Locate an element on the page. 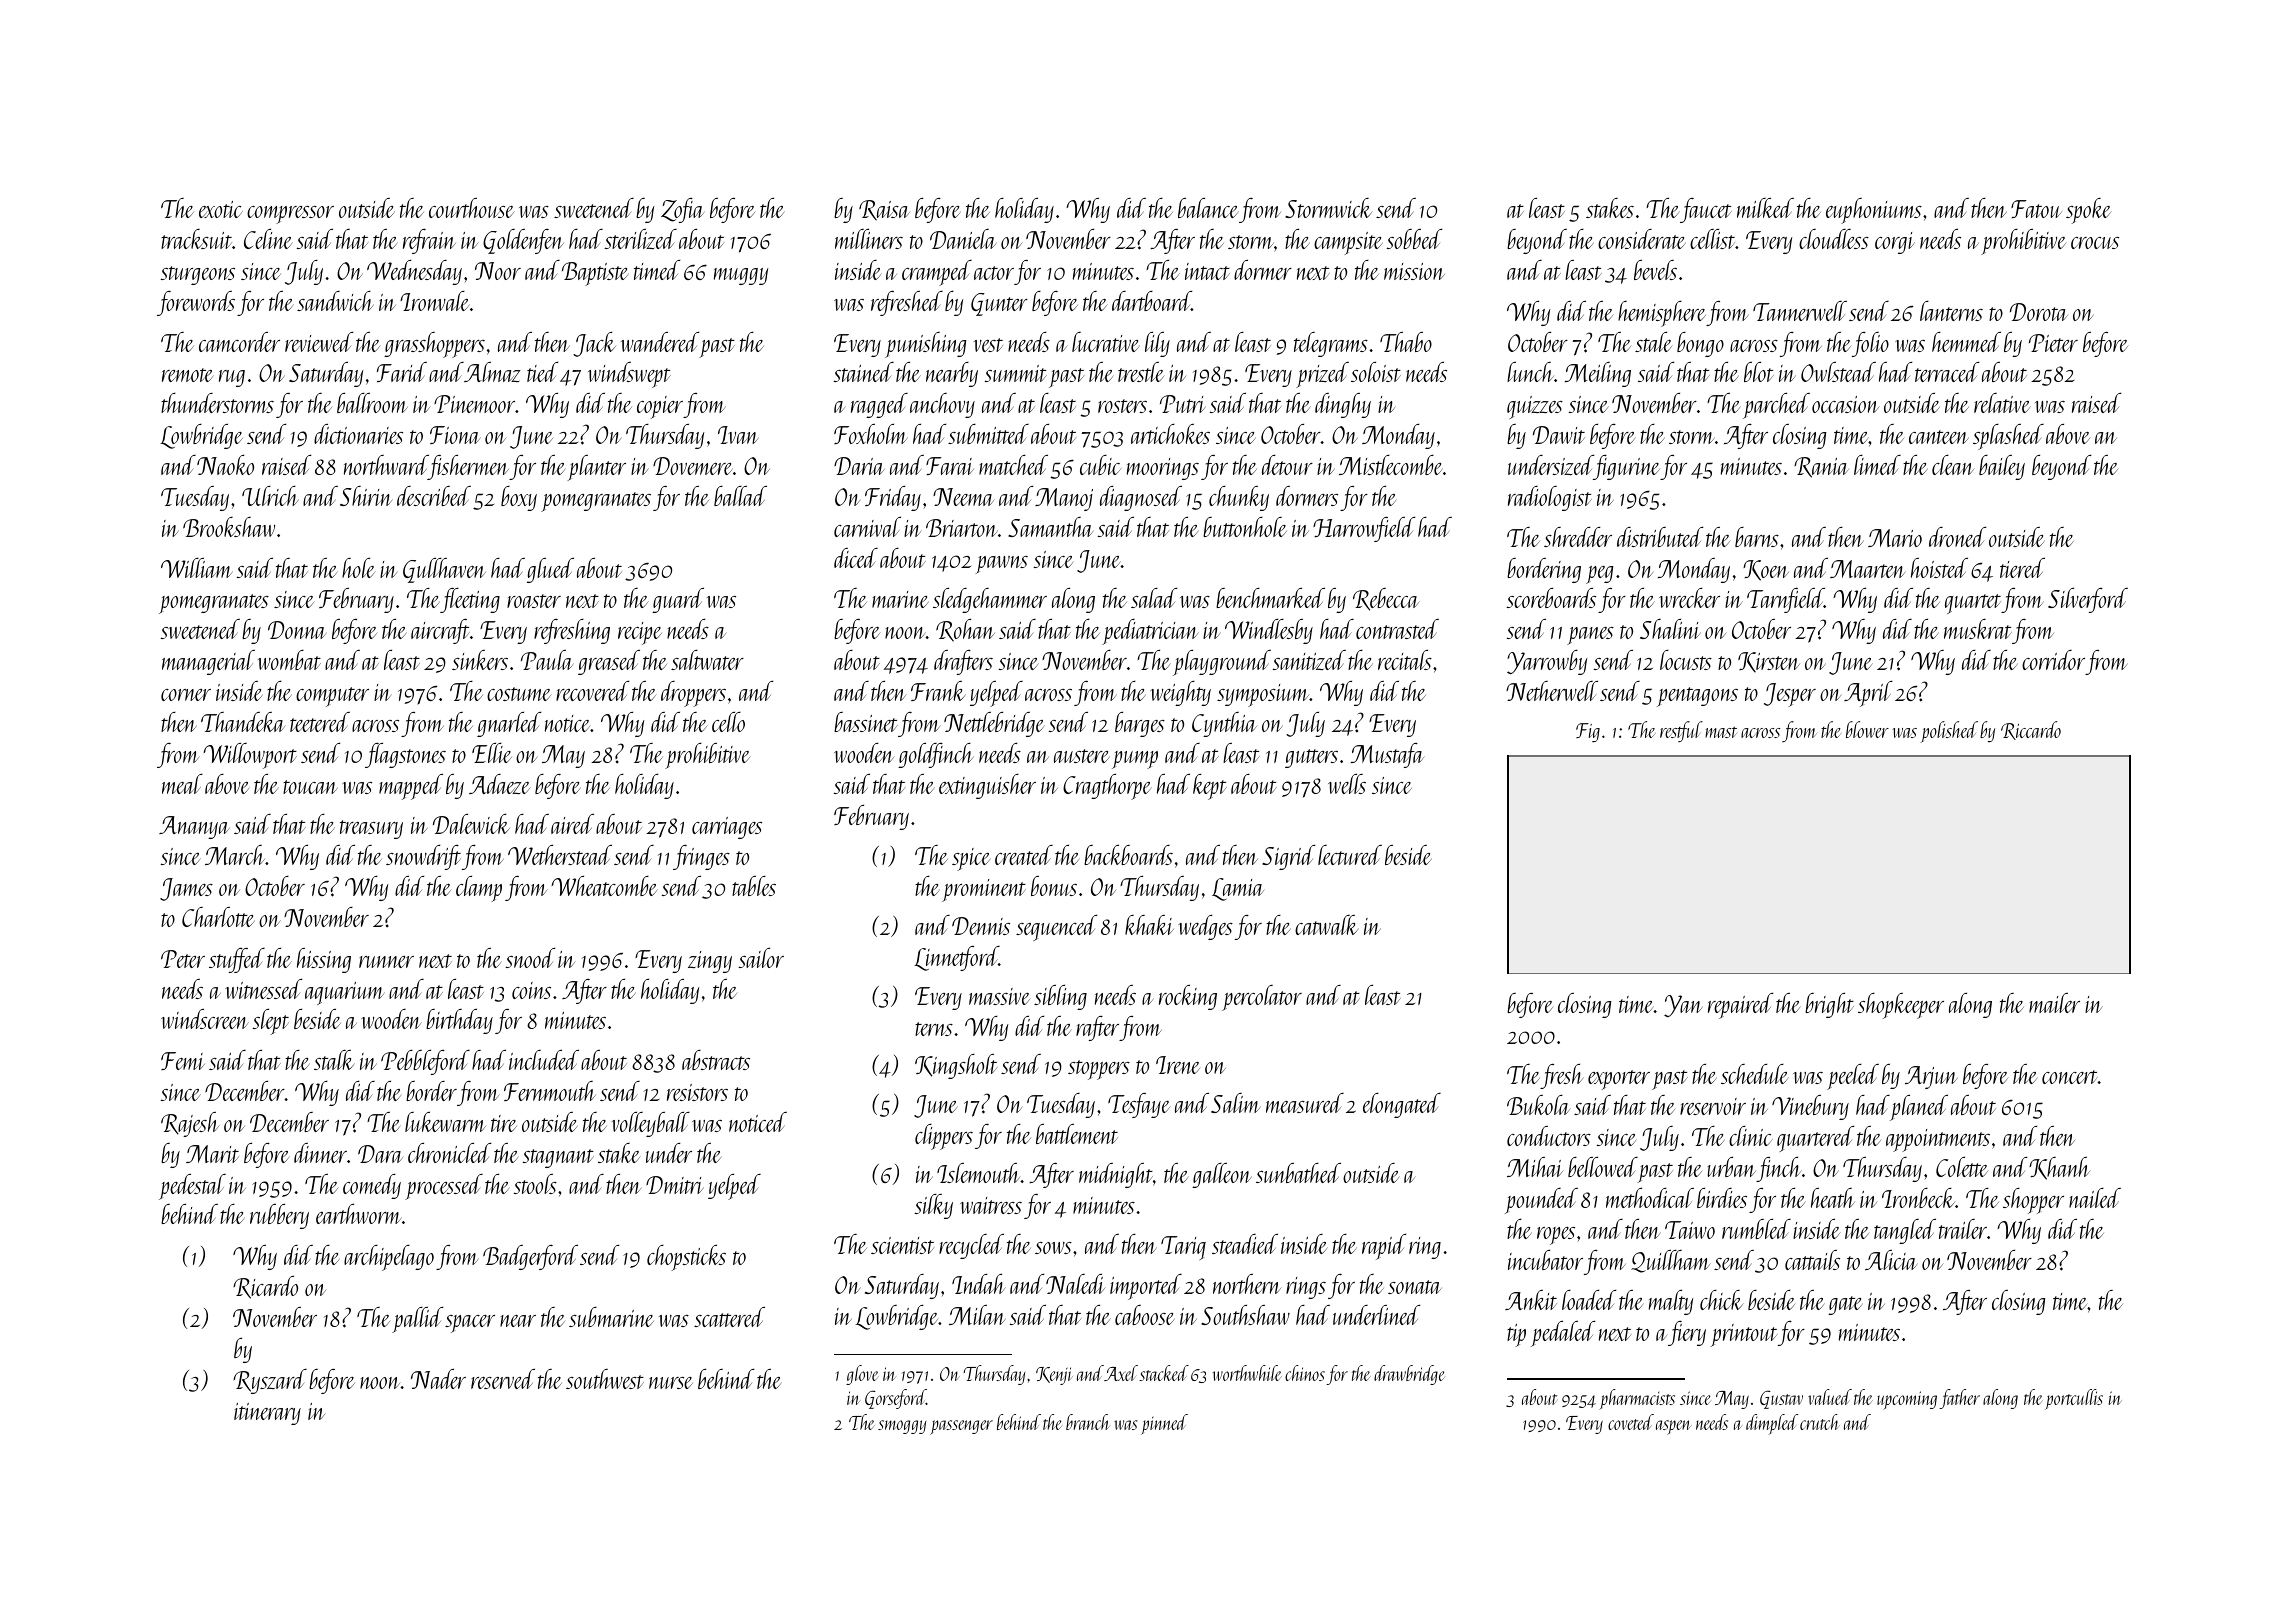 This page has height=1620, width=2292. sequenced is located at coordinates (1056, 928).
